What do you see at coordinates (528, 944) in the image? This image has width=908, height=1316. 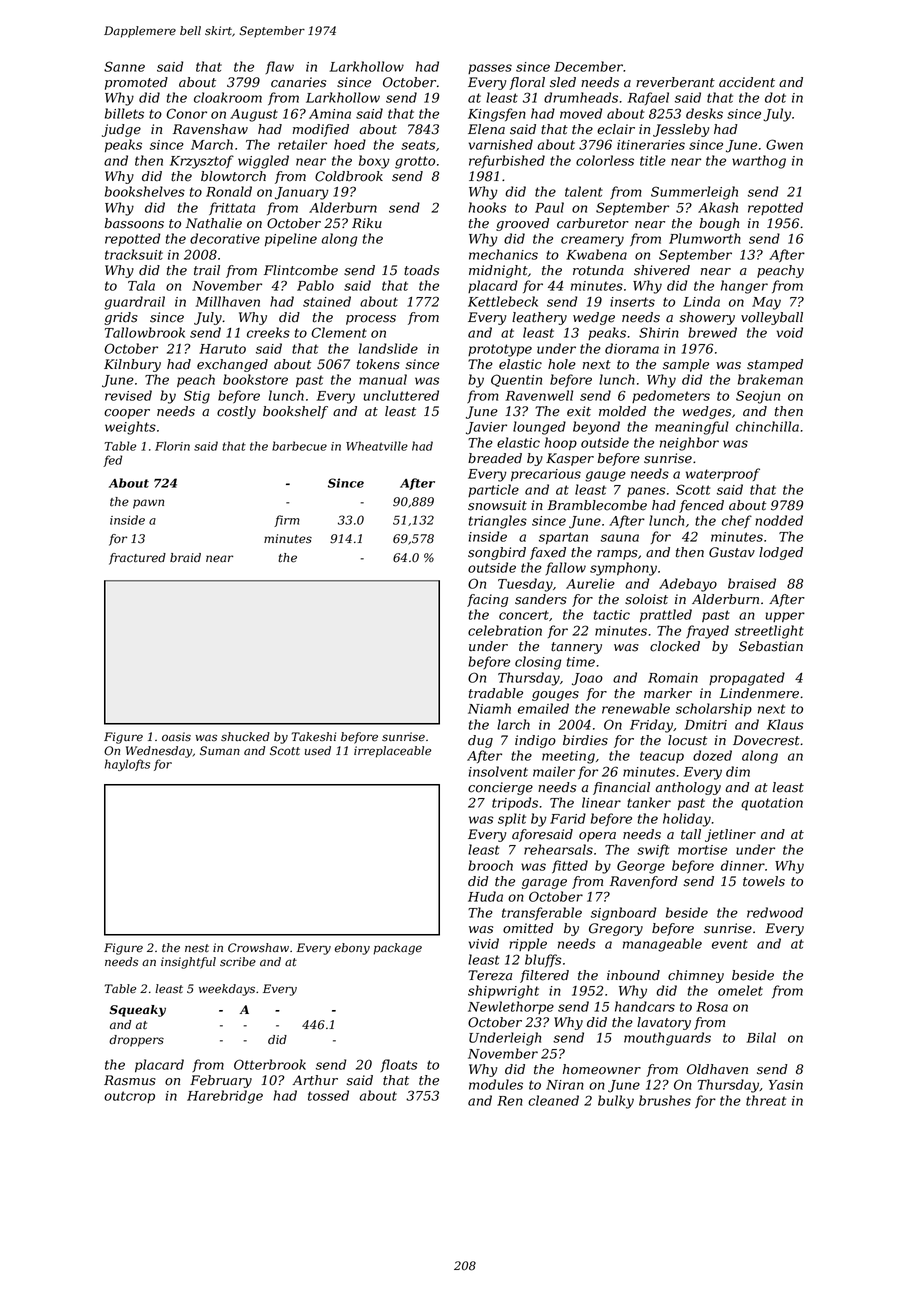 I see `ripple` at bounding box center [528, 944].
